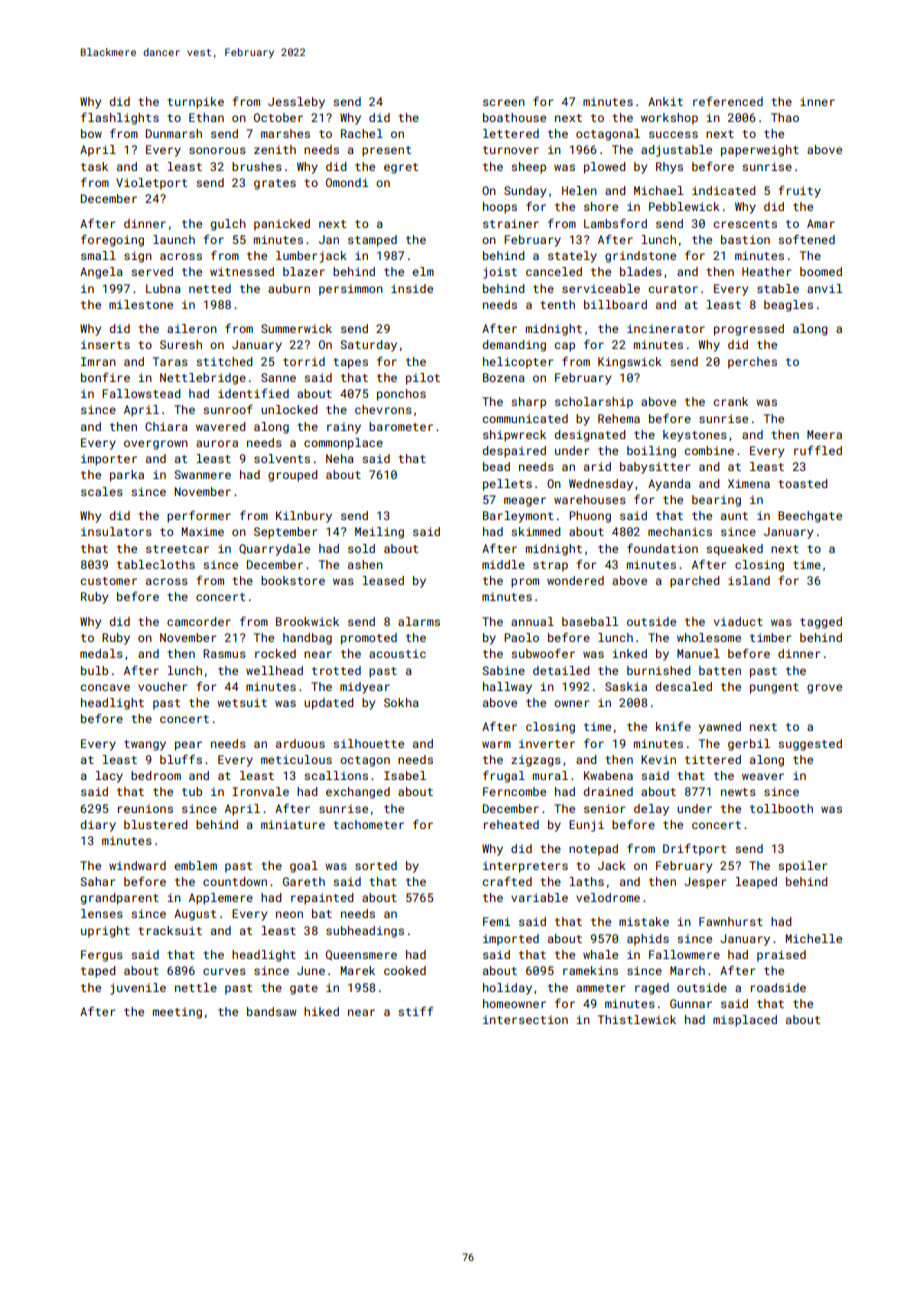 This image has height=1308, width=924. I want to click on turnpike, so click(195, 103).
